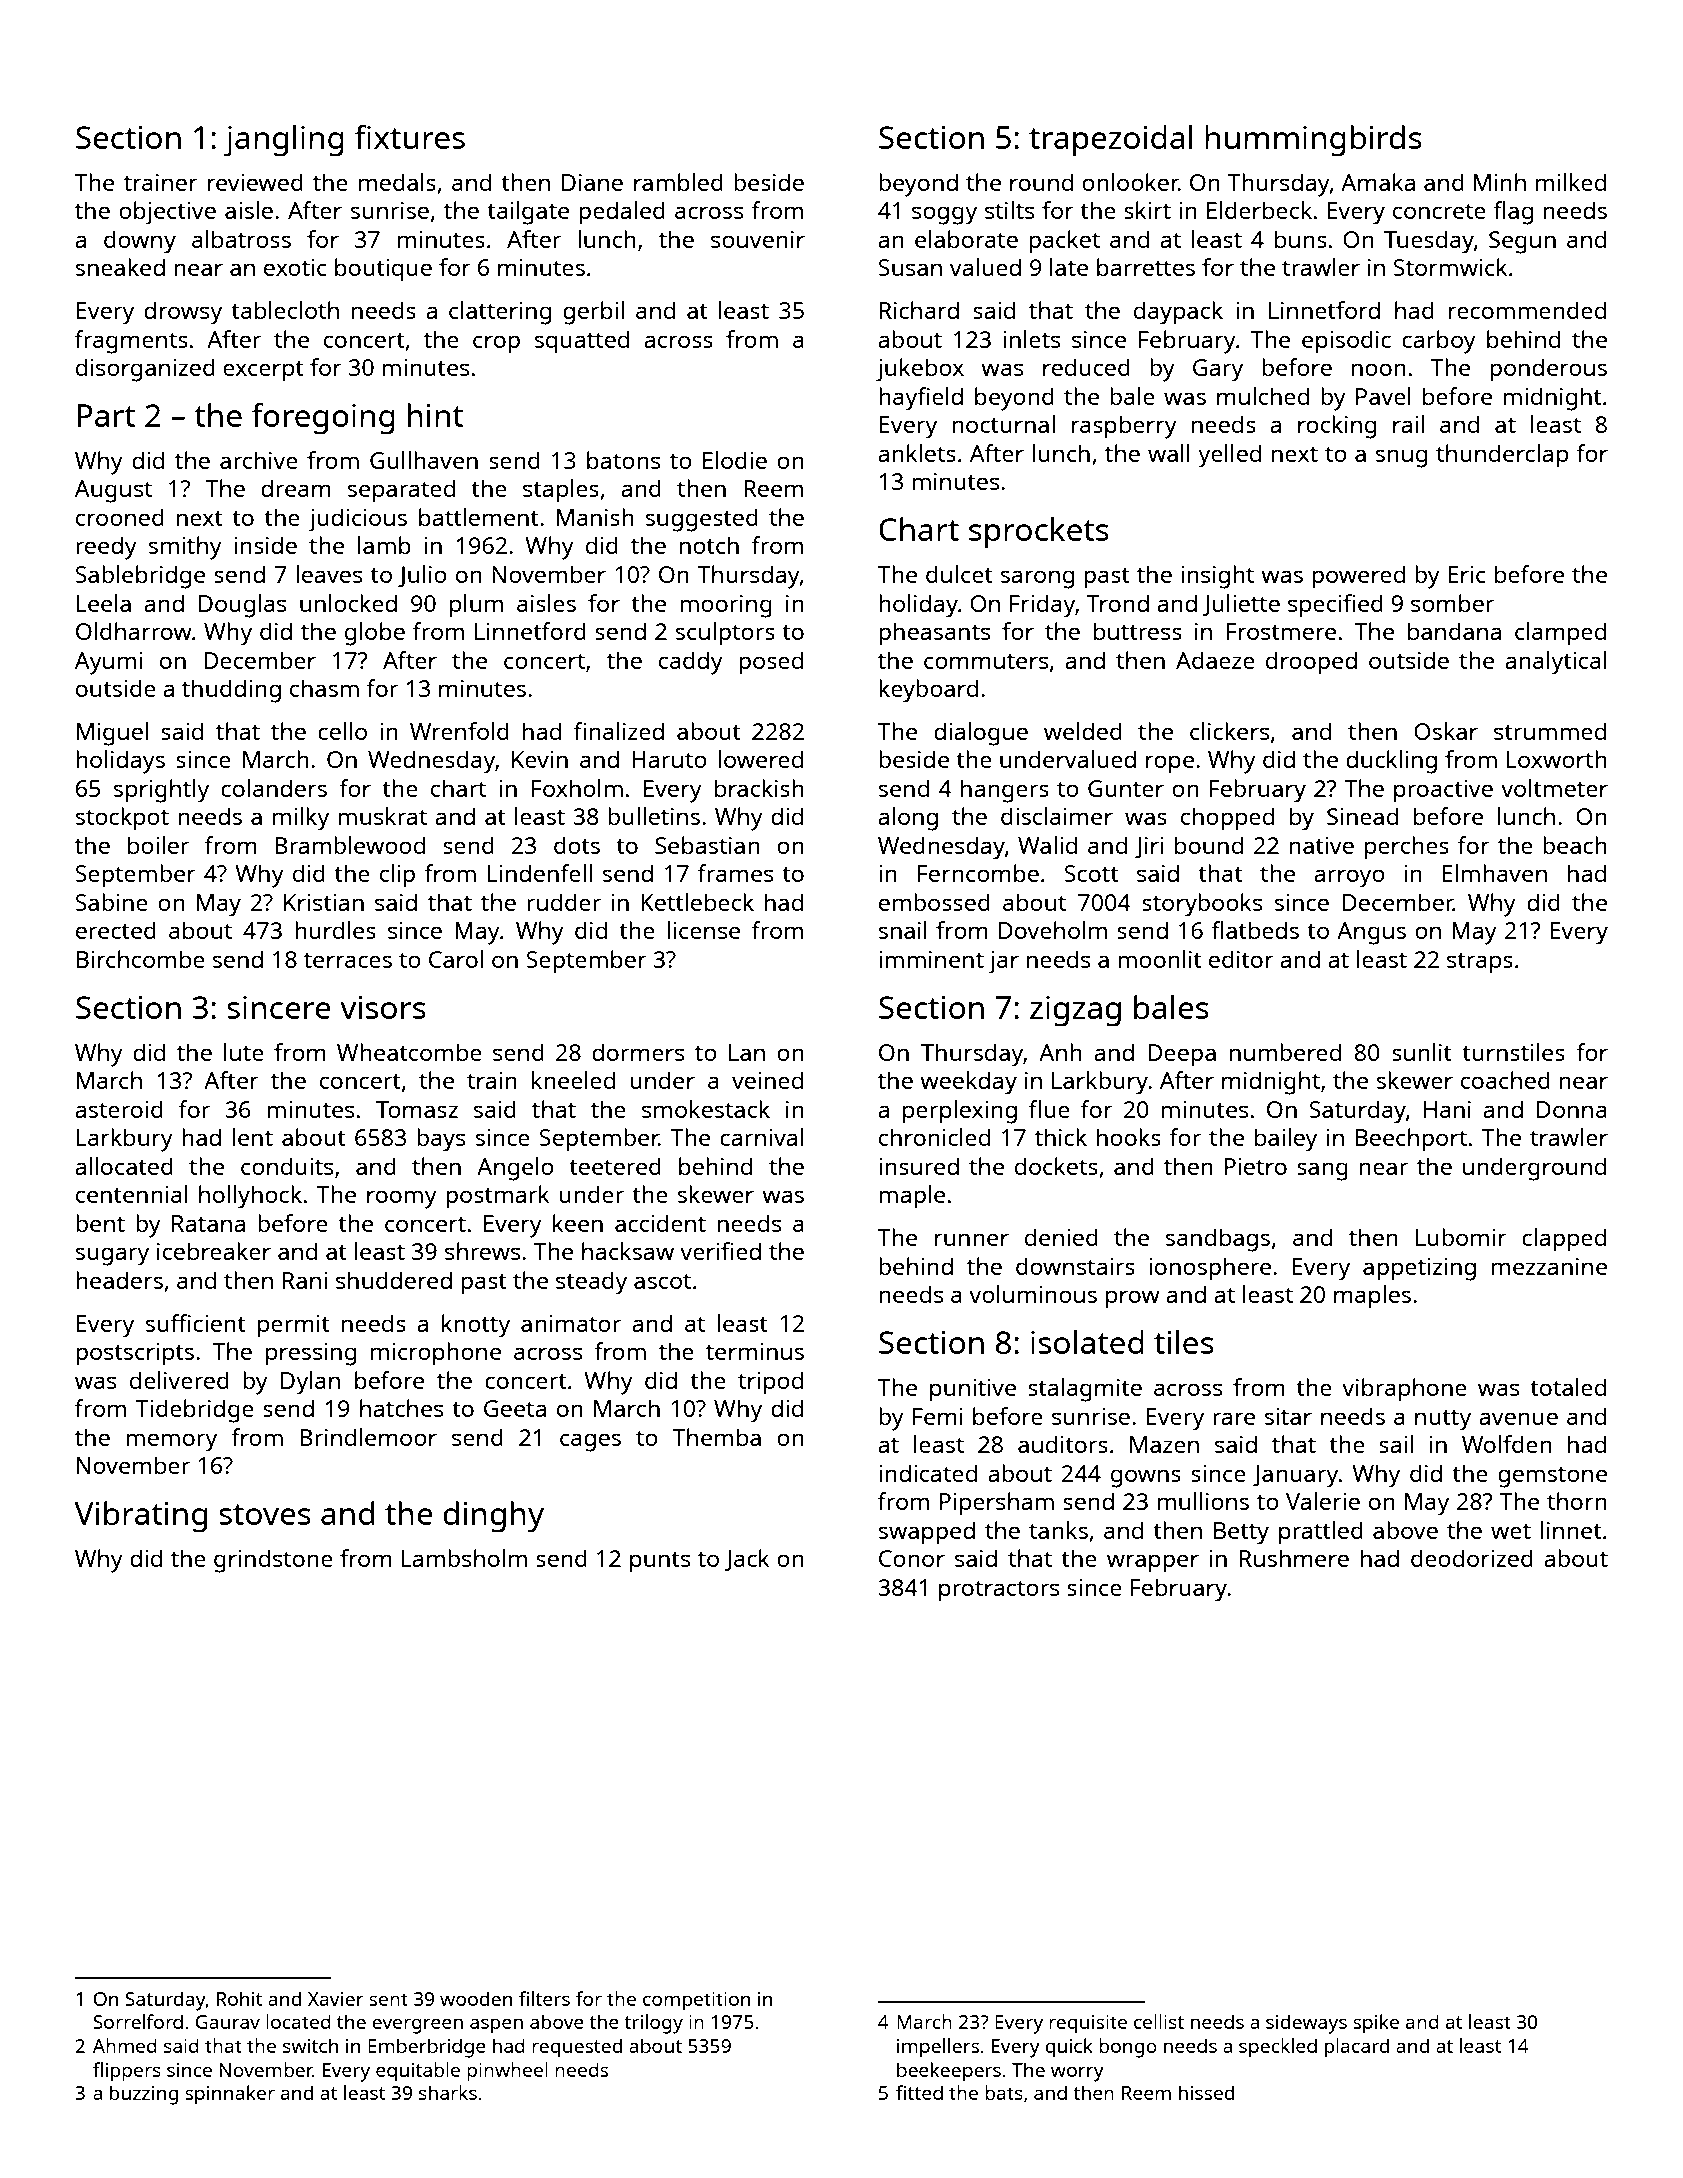 The height and width of the screenshot is (2178, 1683). I want to click on hummingbirds, so click(1313, 141).
